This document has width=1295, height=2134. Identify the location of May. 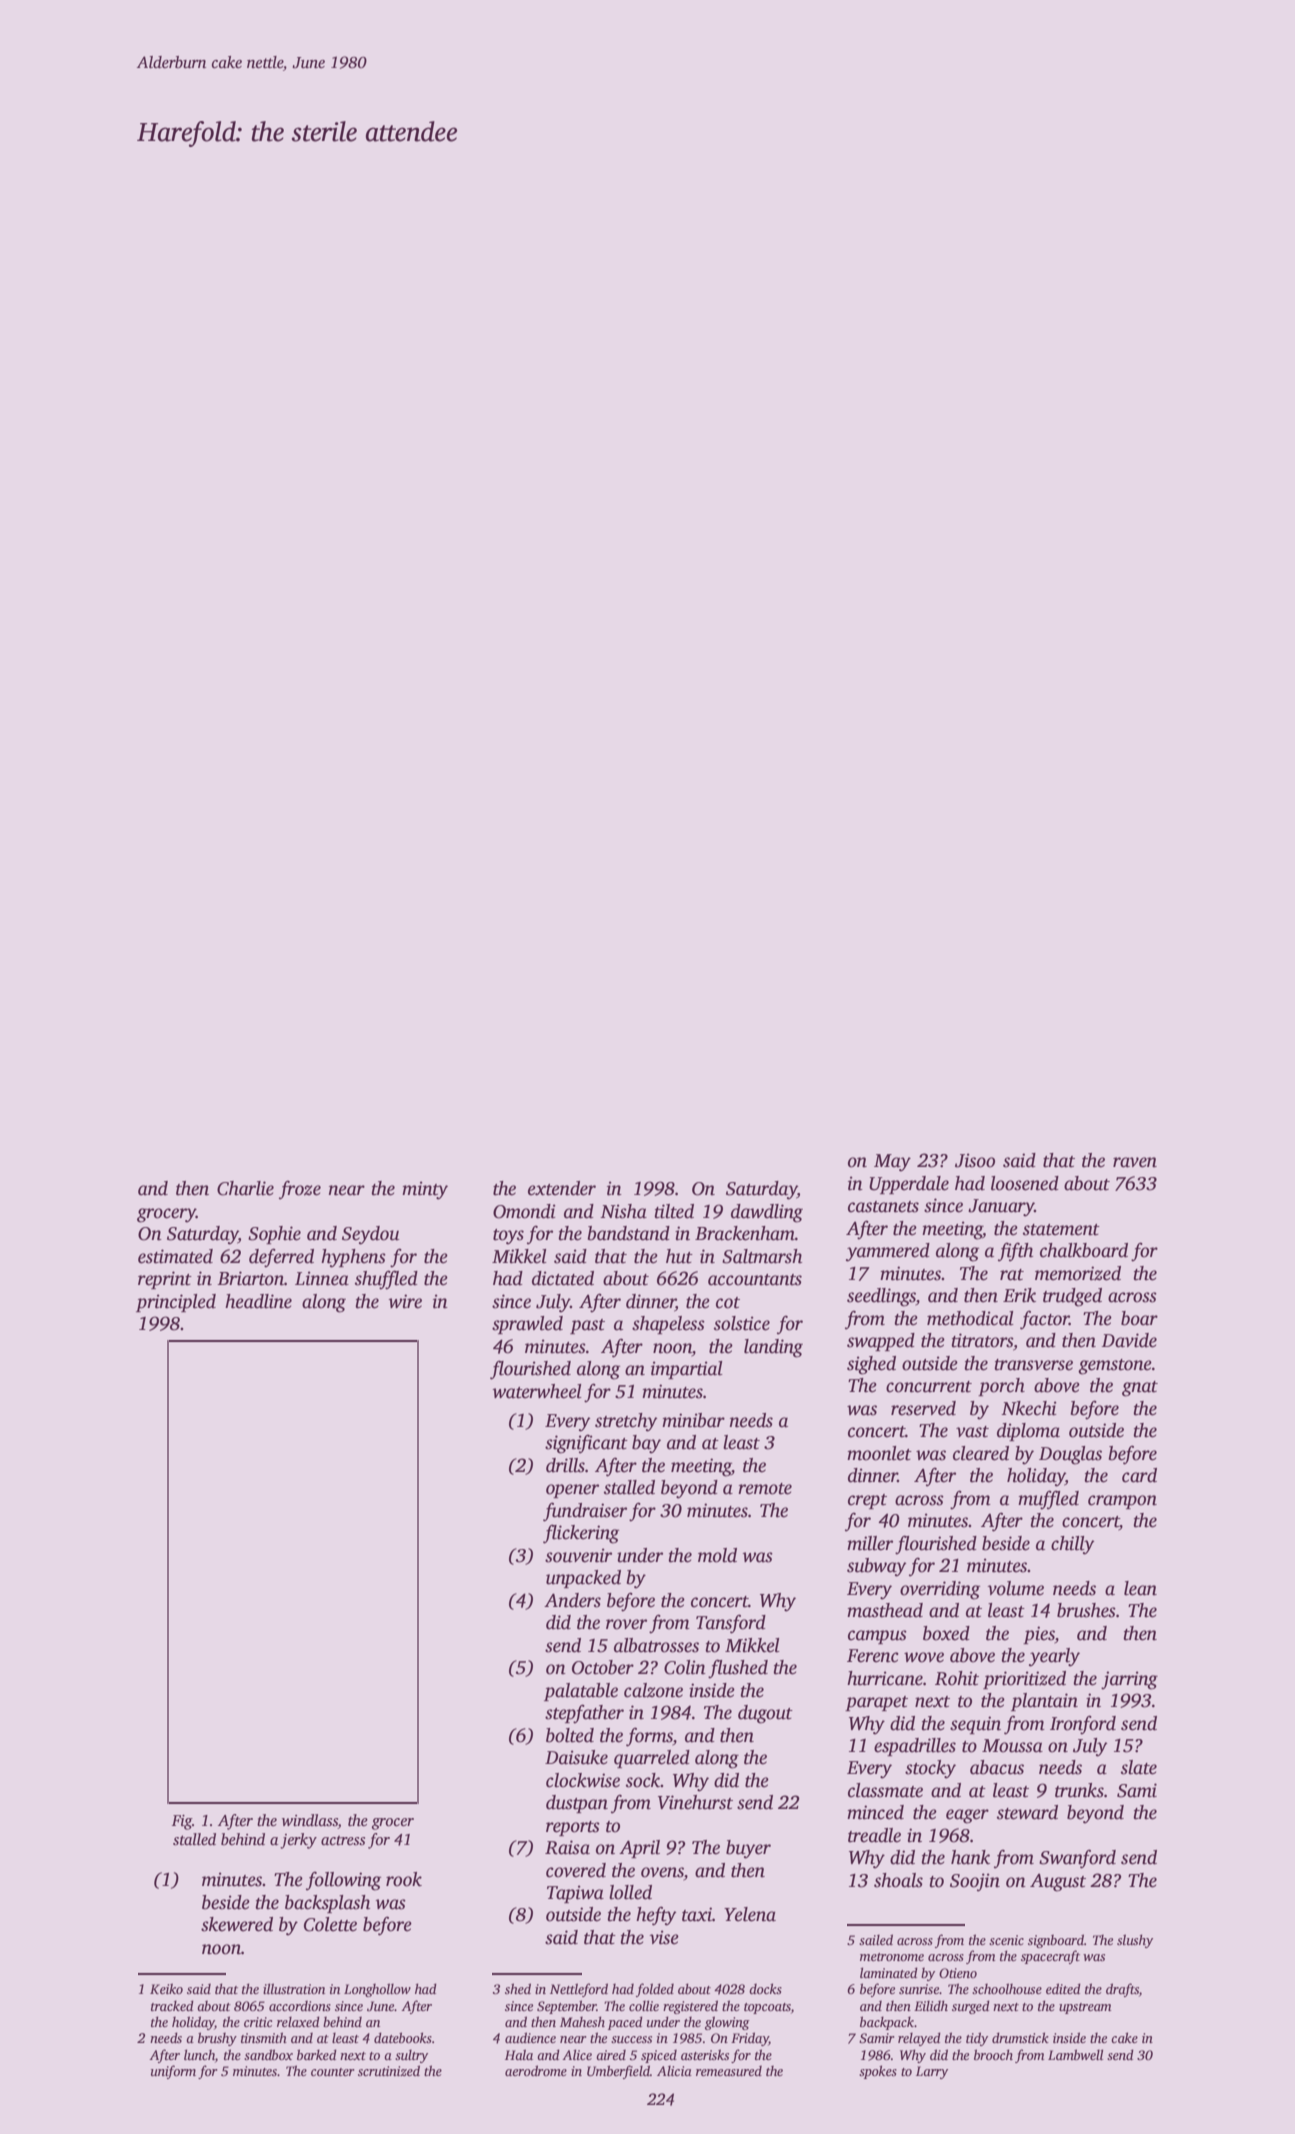
(892, 1163).
